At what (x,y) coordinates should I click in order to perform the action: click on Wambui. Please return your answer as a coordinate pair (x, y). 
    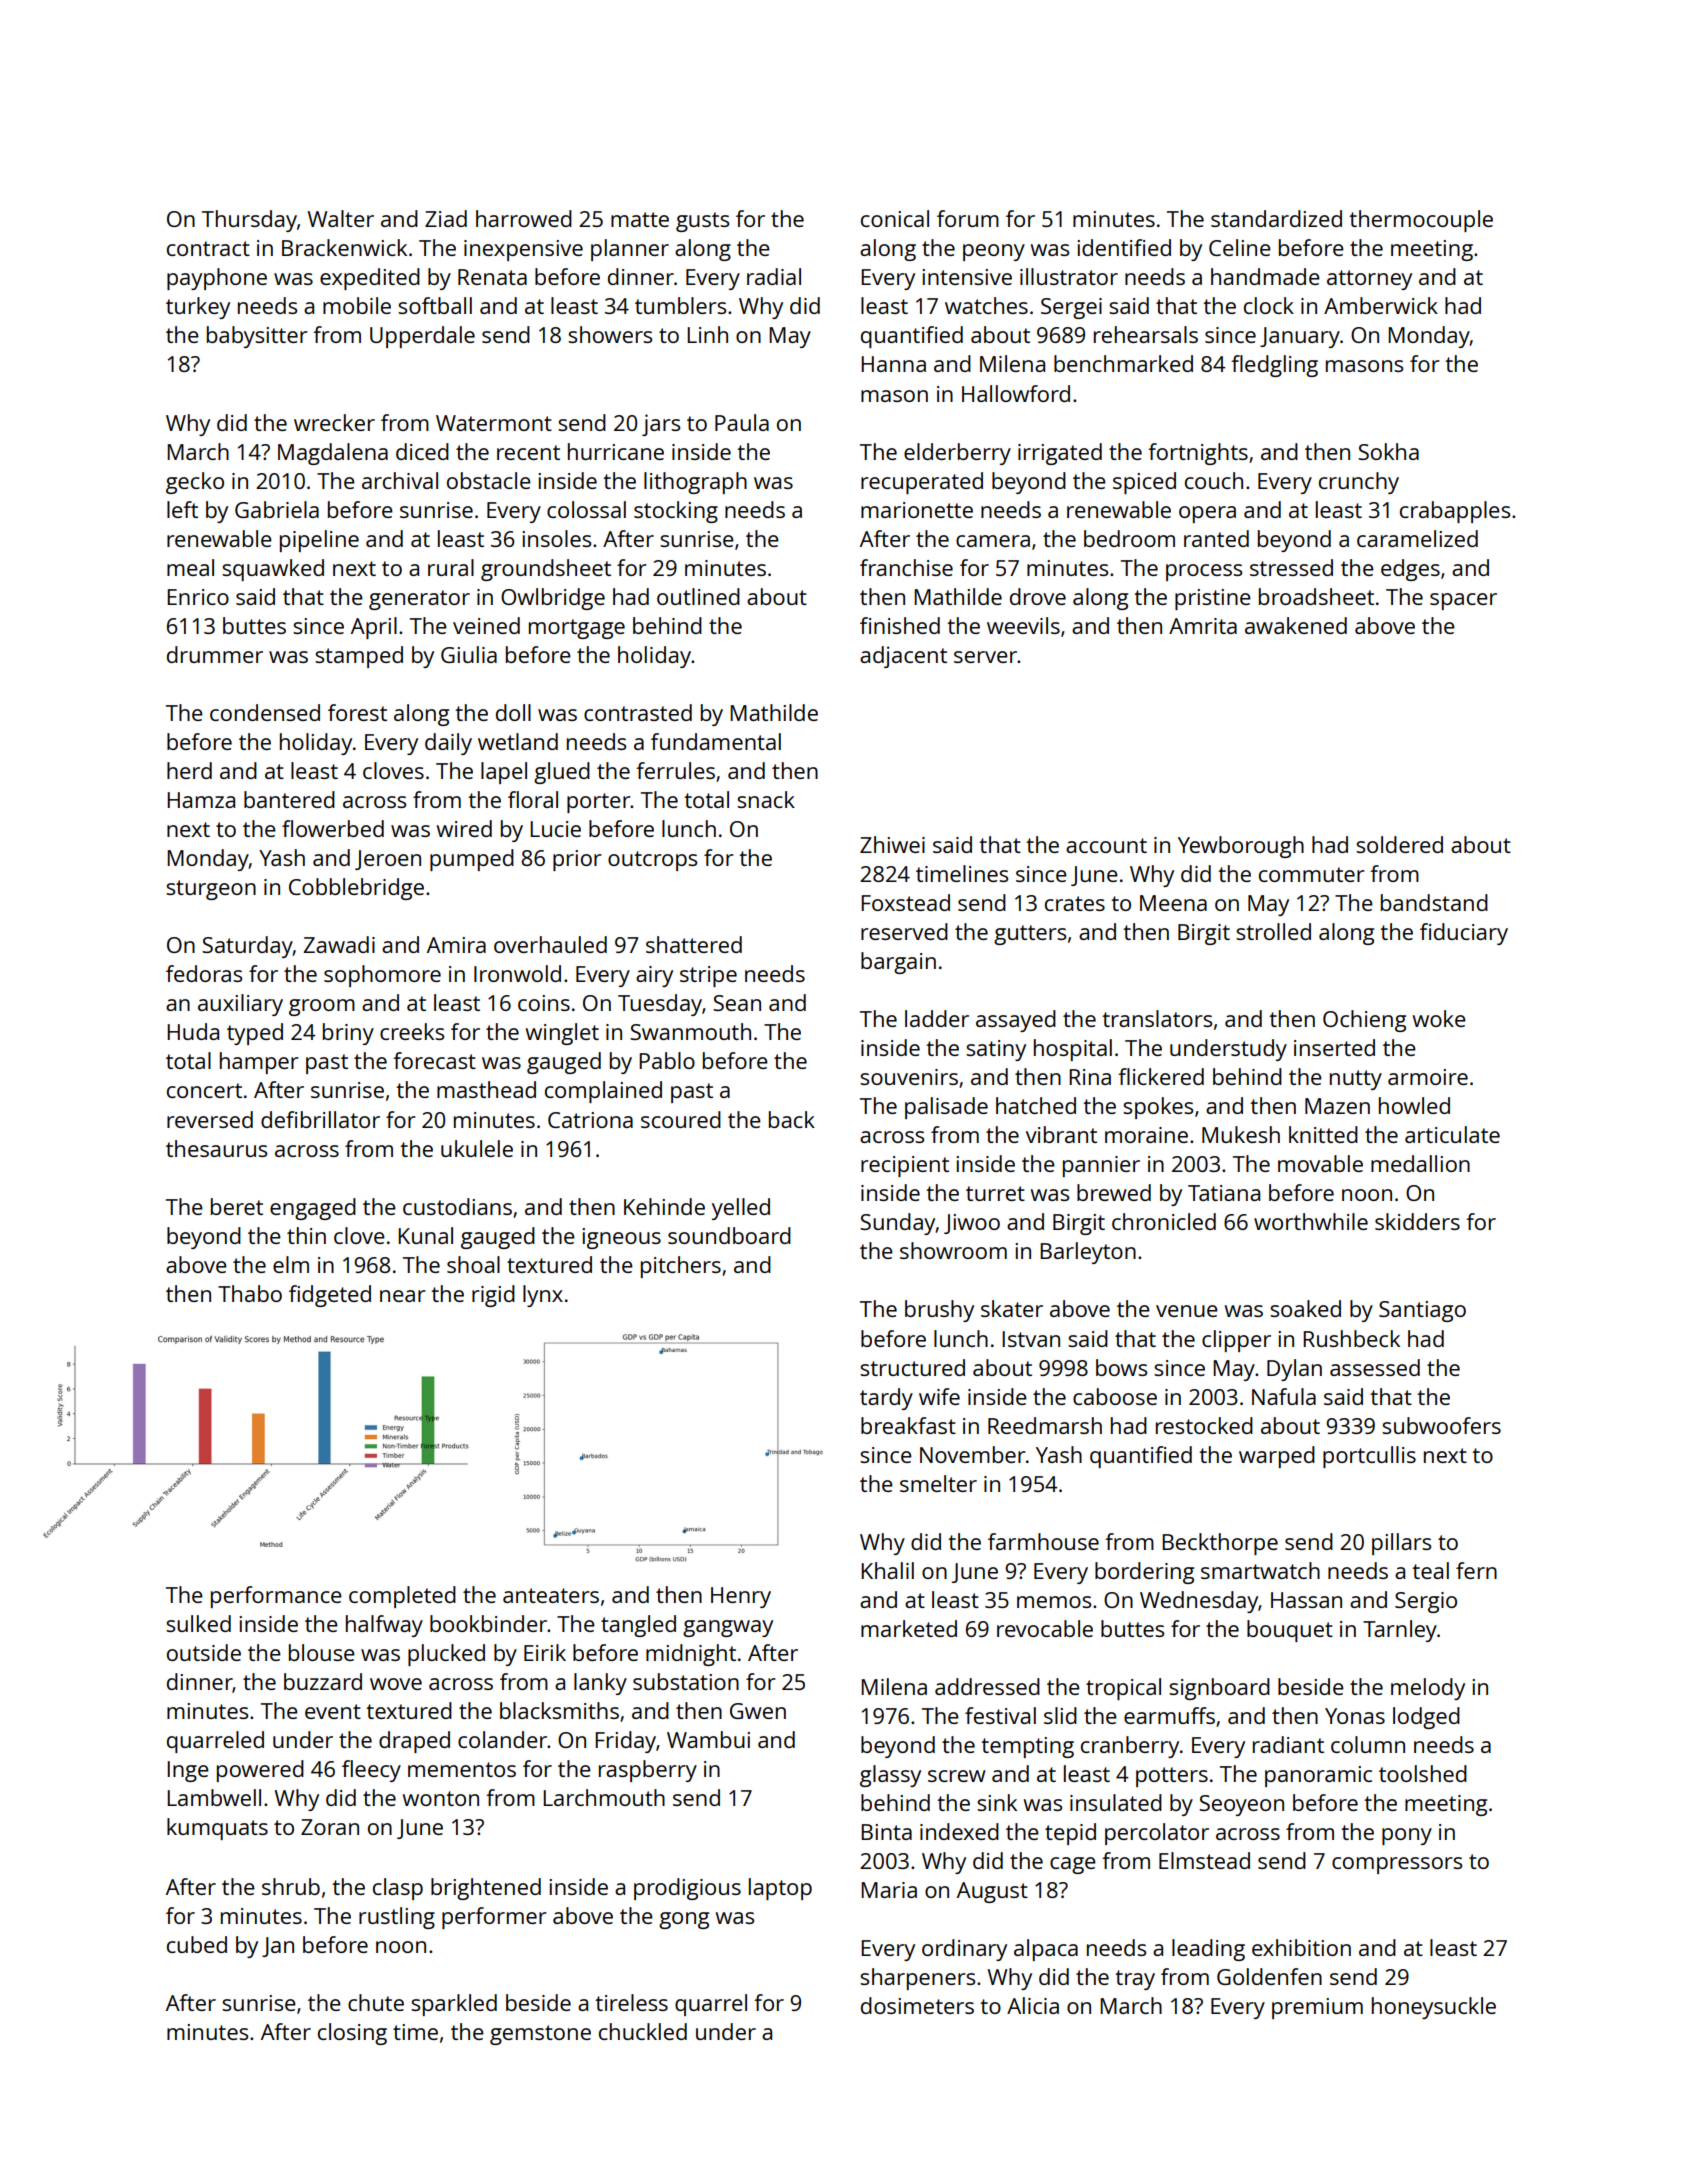
    Looking at the image, I should click on (708, 1739).
